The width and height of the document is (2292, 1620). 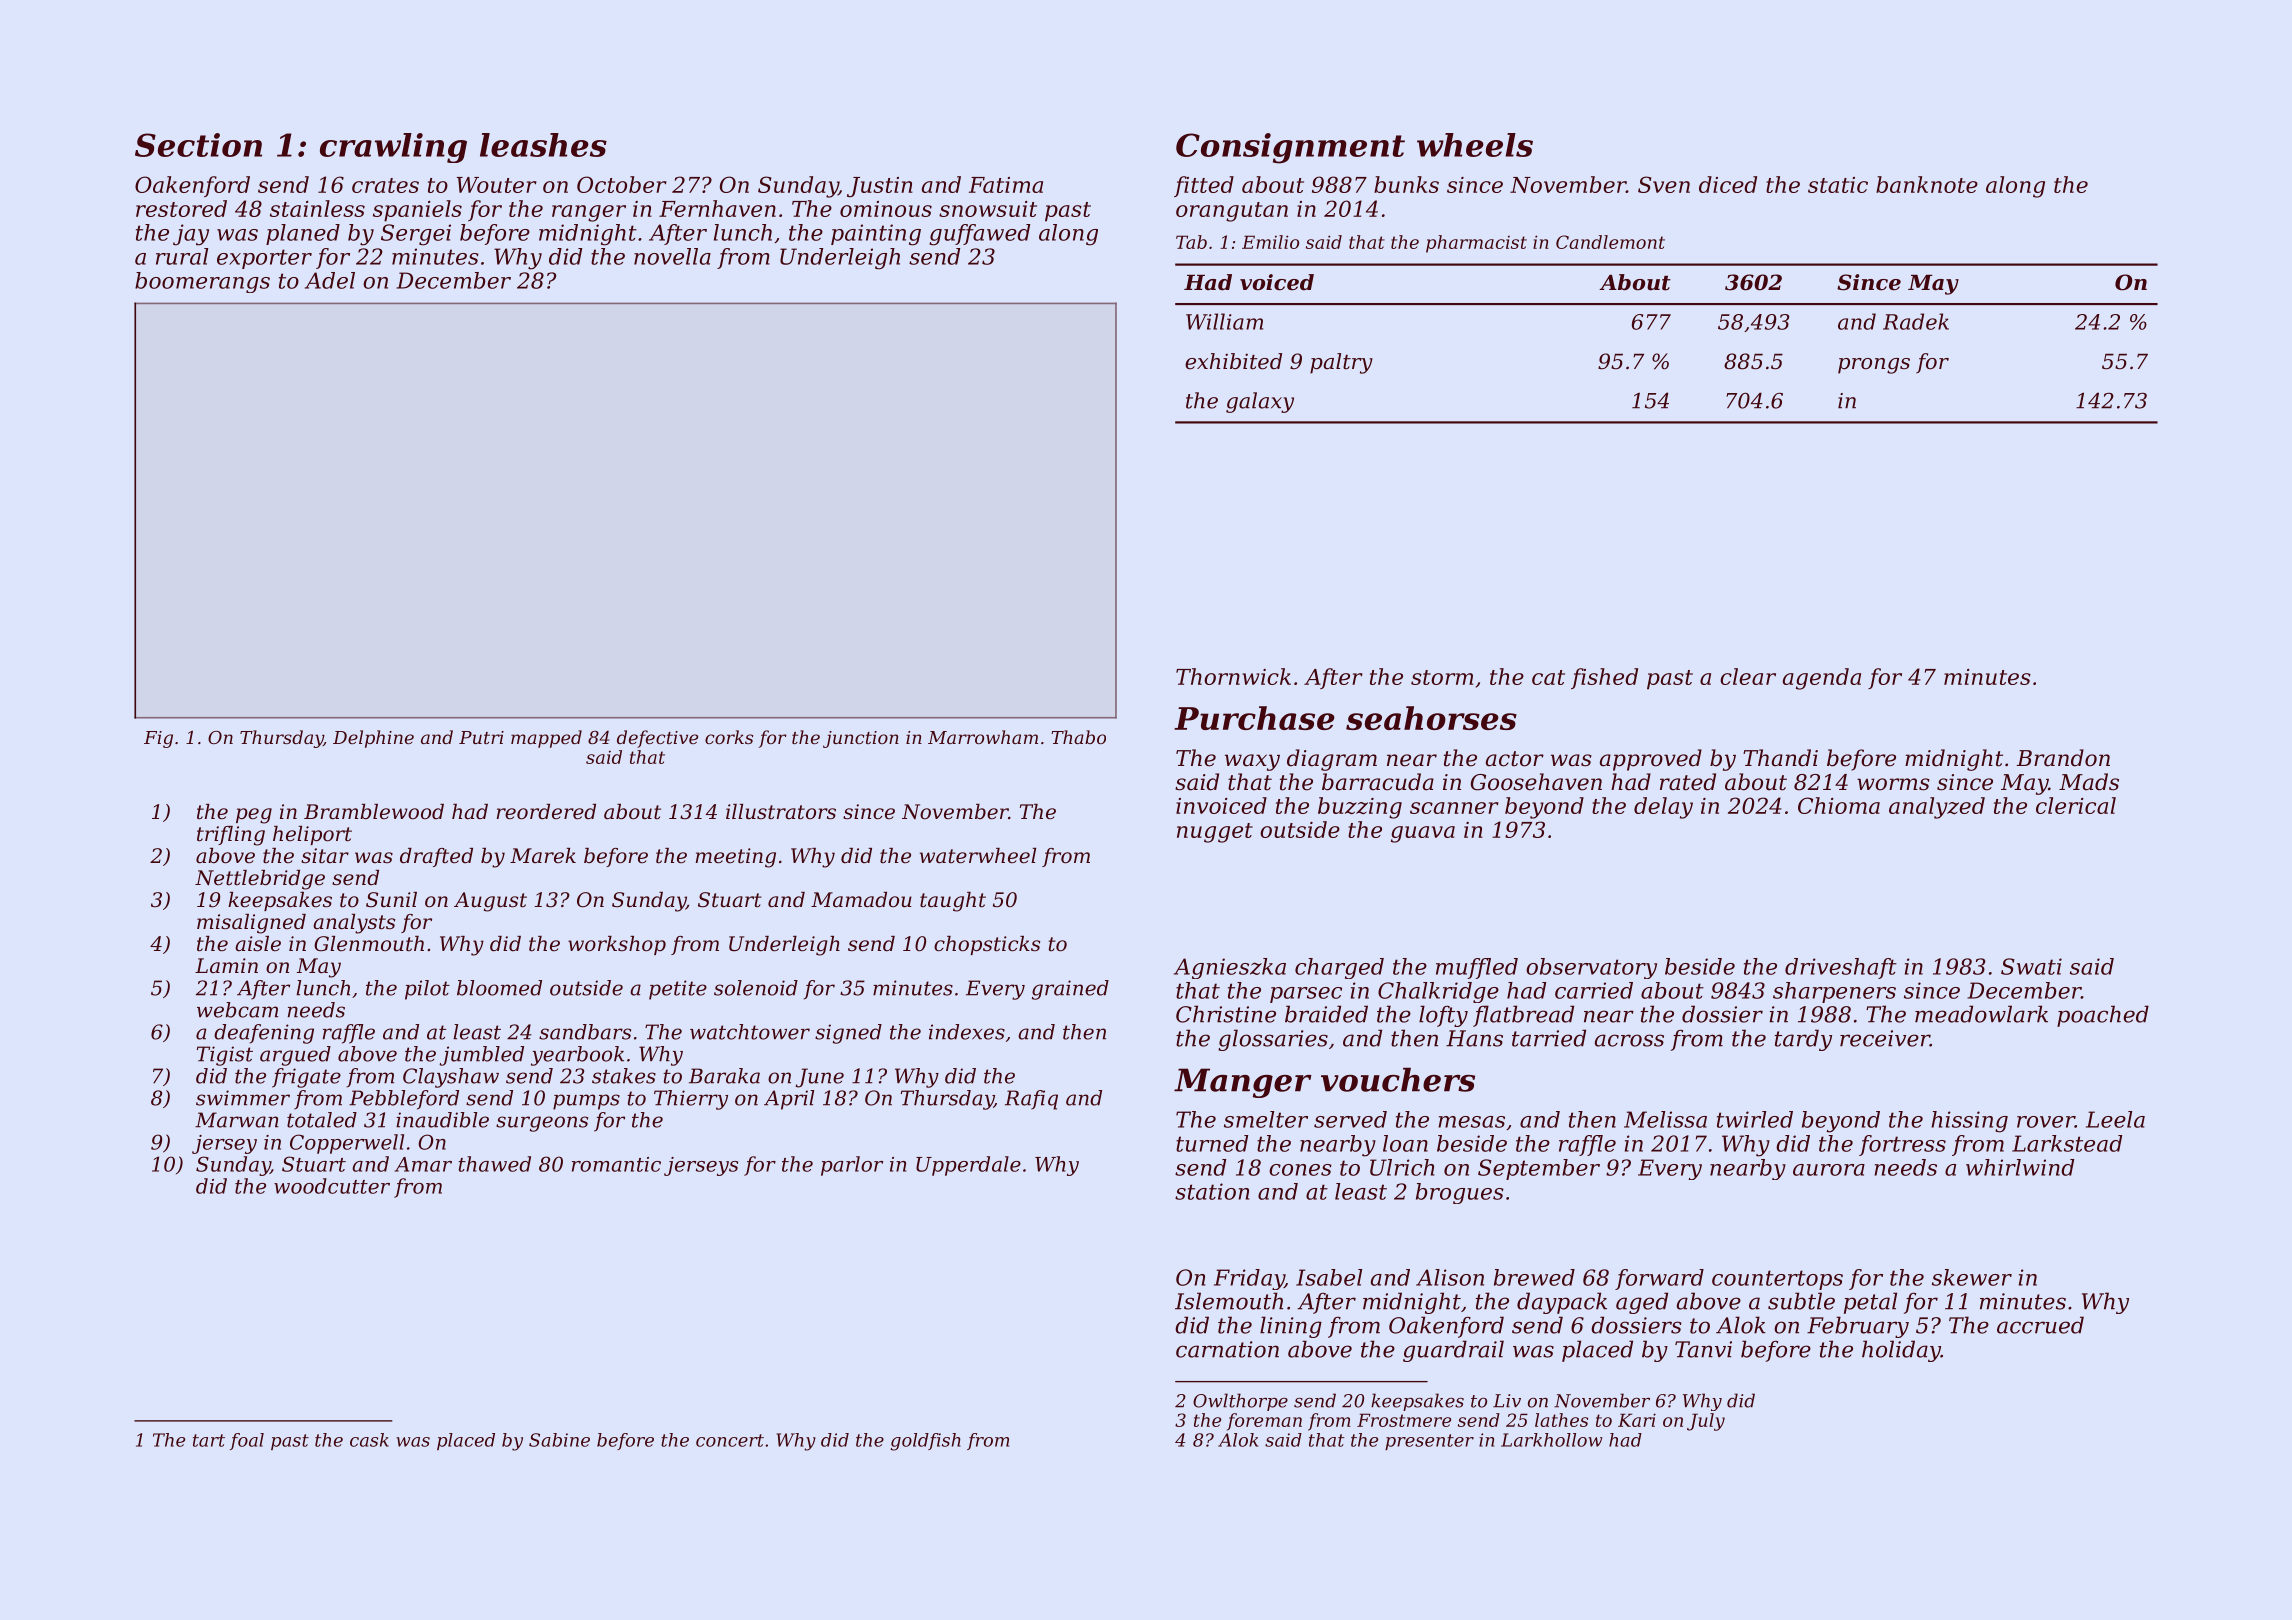 I want to click on misaligned, so click(x=251, y=924).
